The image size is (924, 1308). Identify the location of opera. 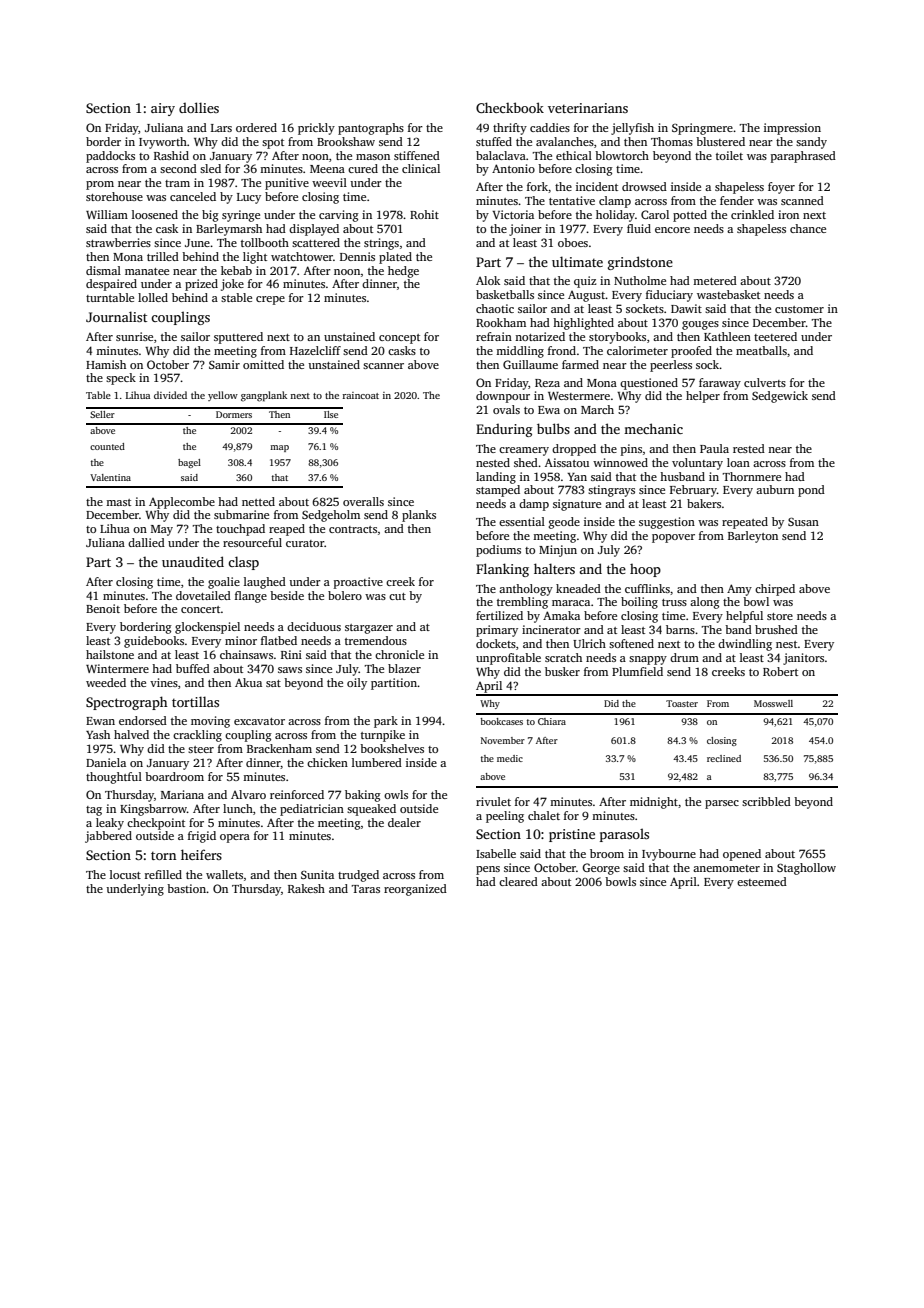
(235, 838).
